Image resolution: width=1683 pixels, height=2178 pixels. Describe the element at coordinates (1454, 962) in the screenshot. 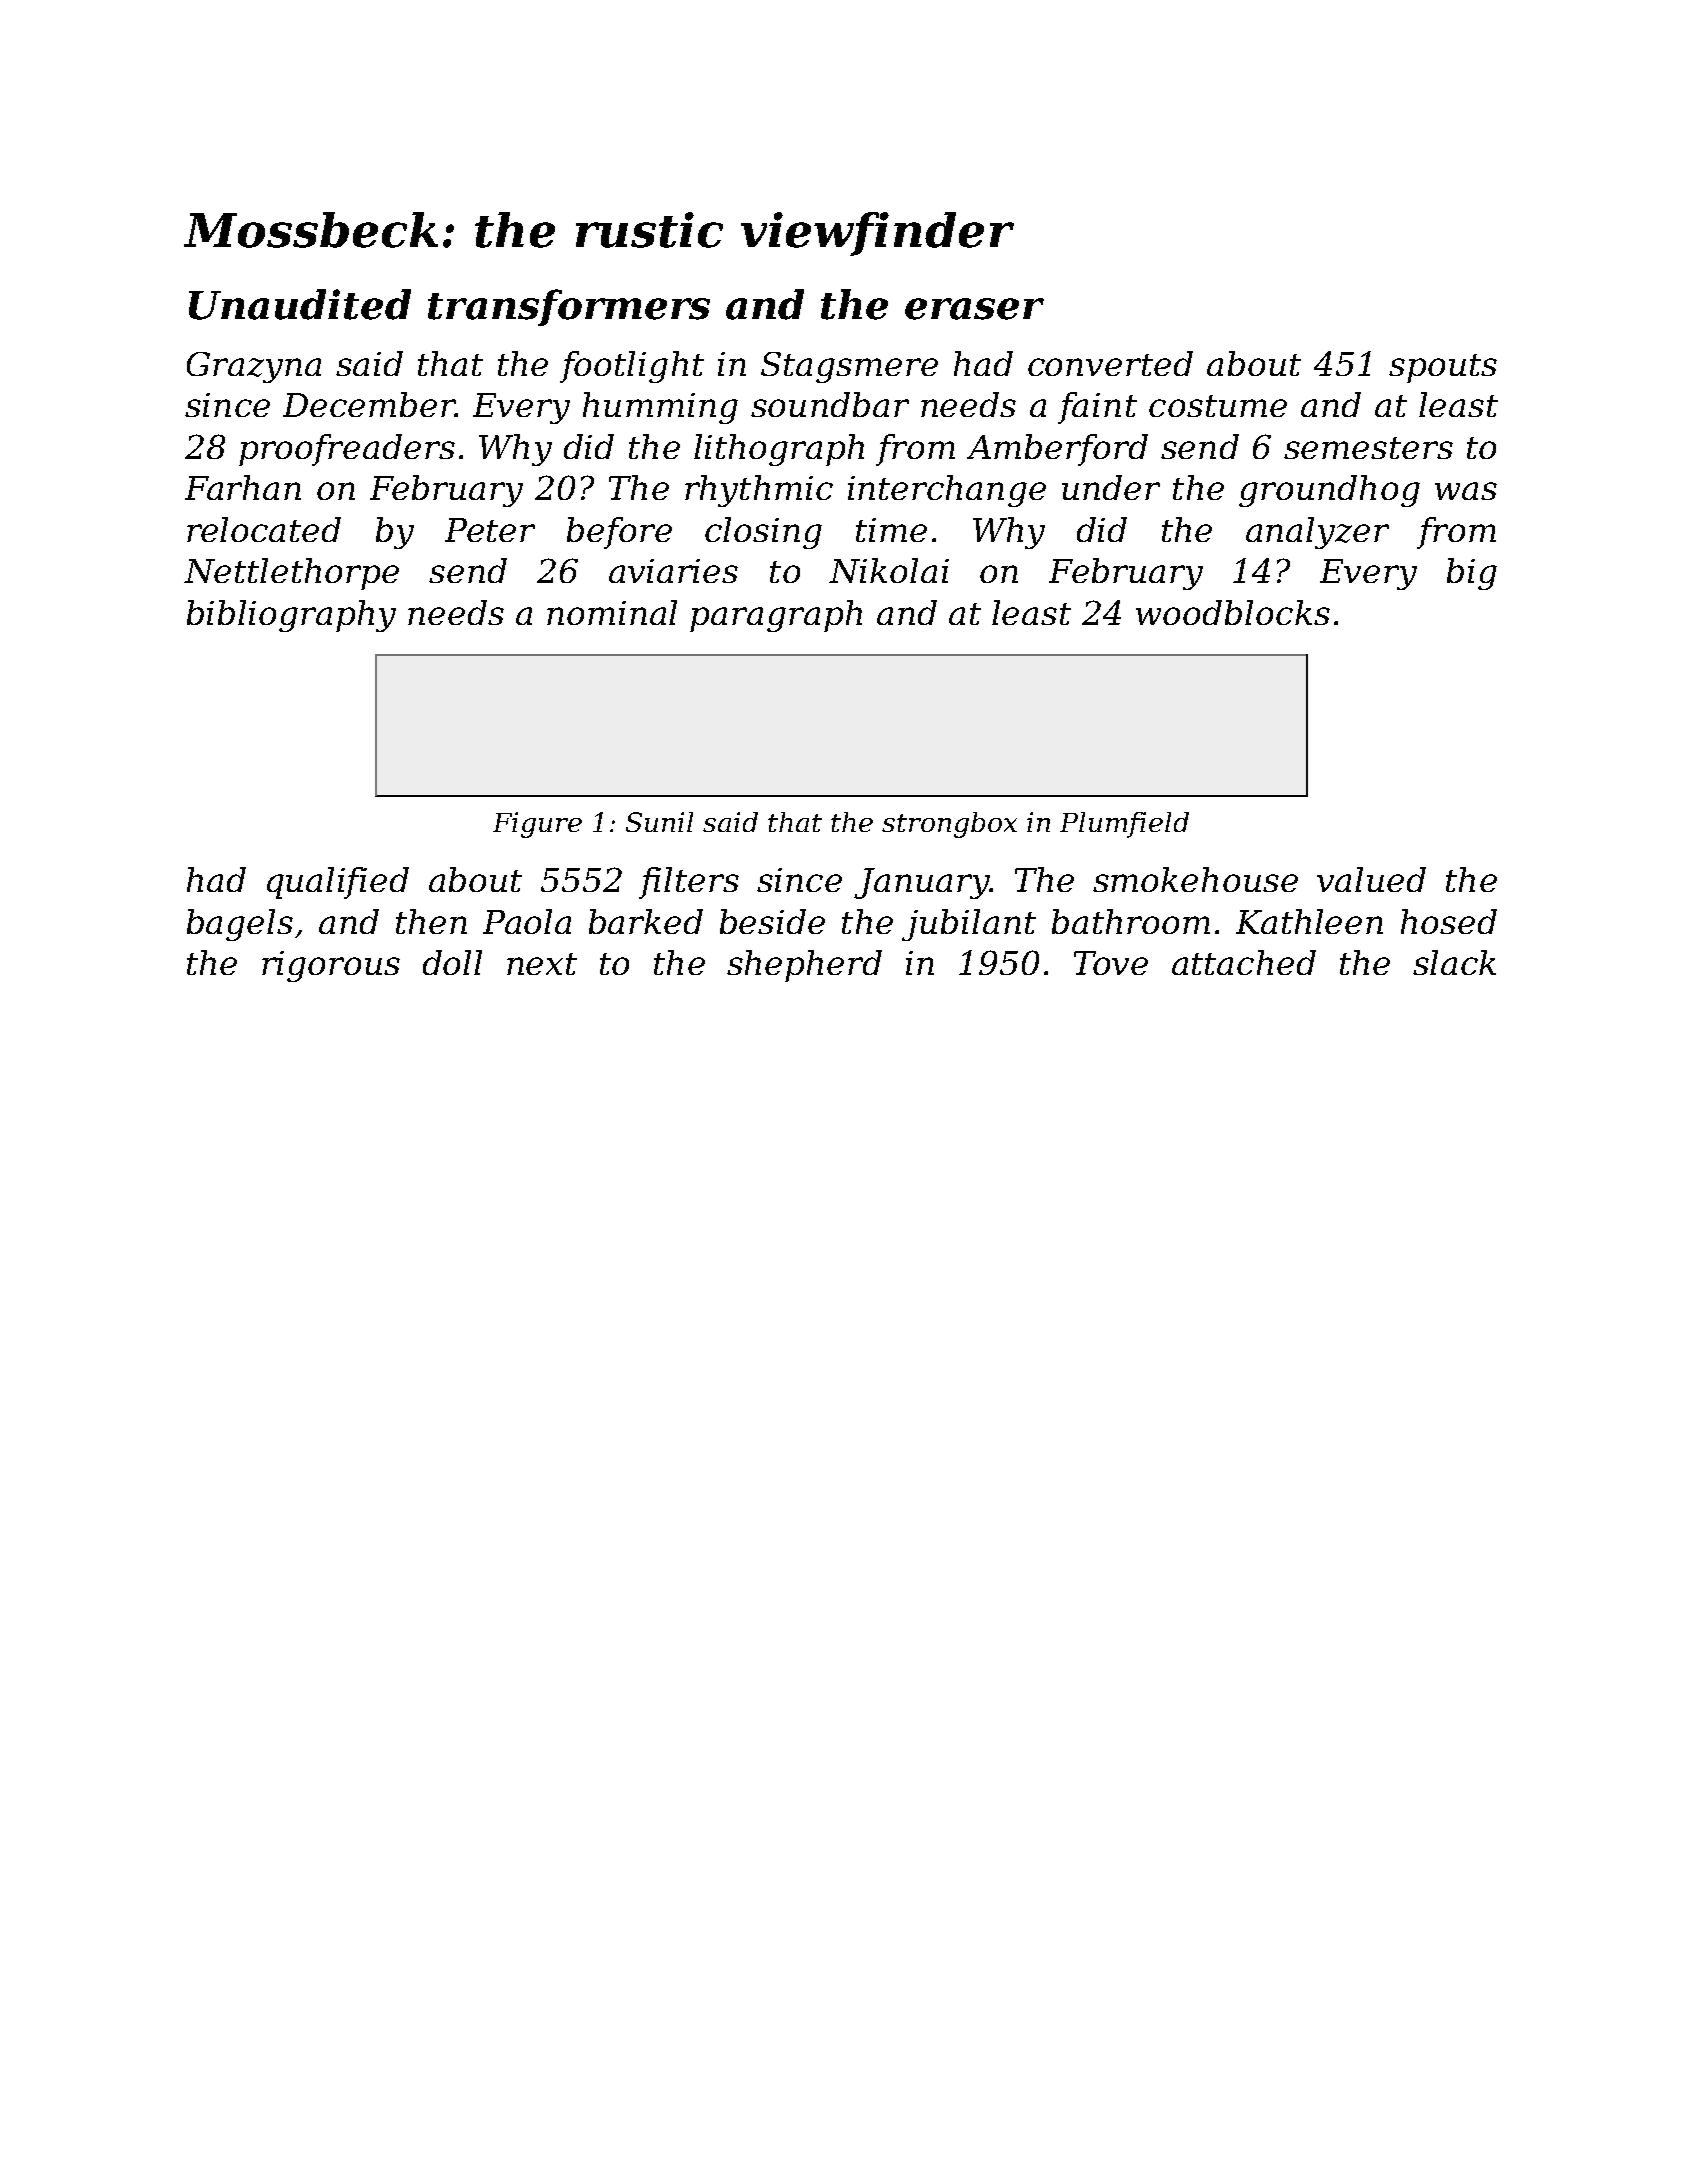

I see `slack` at that location.
